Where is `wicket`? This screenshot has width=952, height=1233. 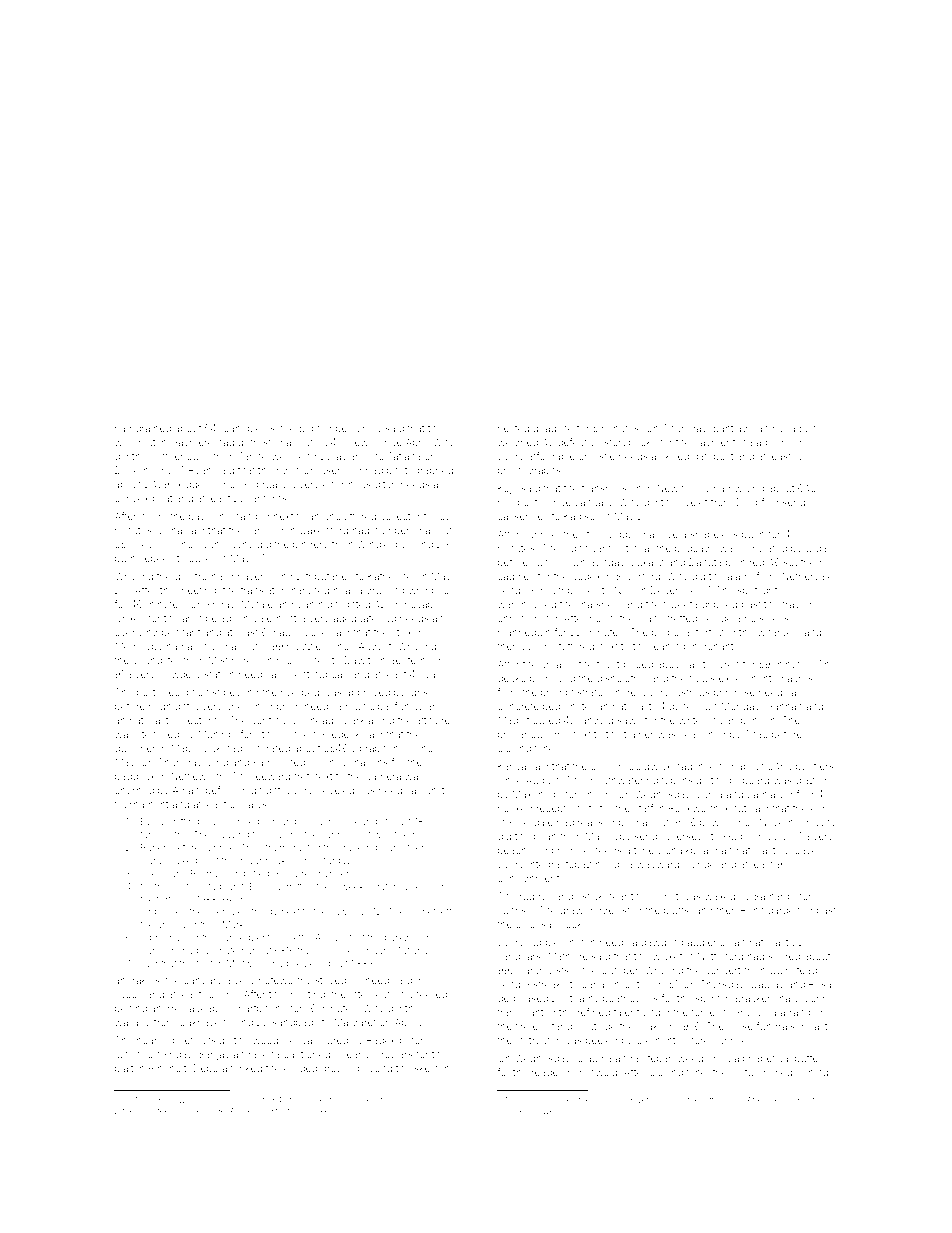 wicket is located at coordinates (667, 956).
